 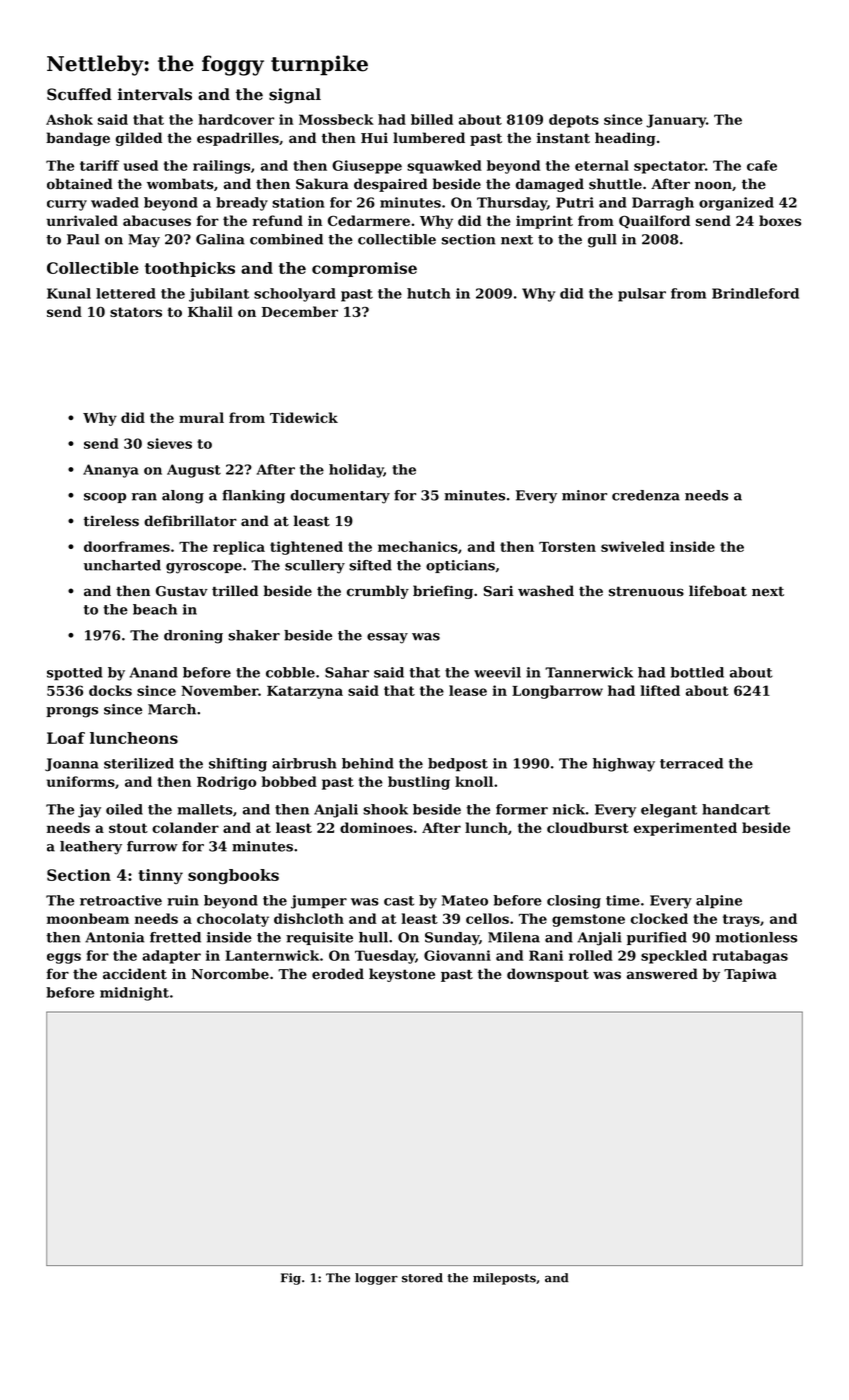 I want to click on Brindleford, so click(x=755, y=293).
